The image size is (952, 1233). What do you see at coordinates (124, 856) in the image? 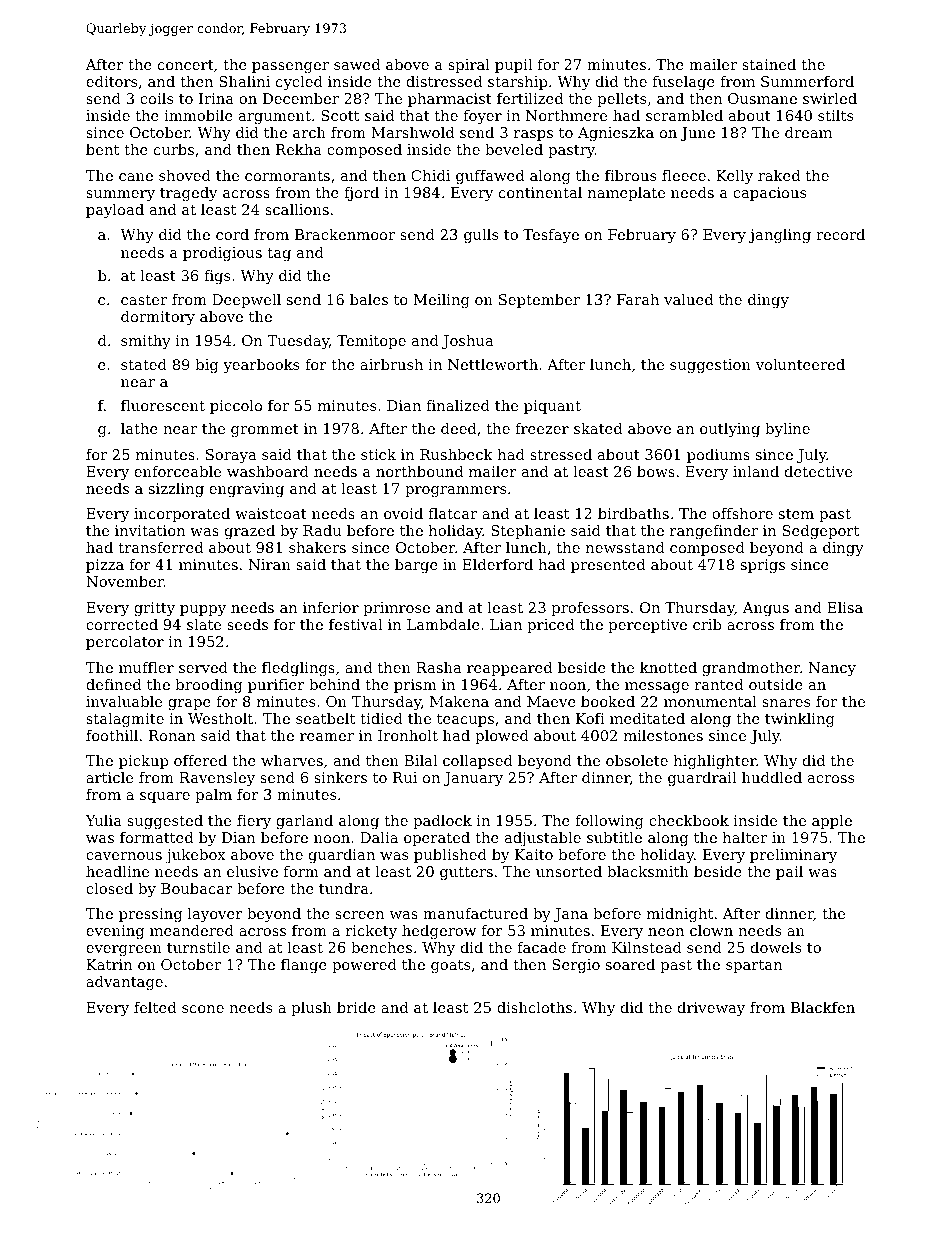
I see `cavernous` at bounding box center [124, 856].
